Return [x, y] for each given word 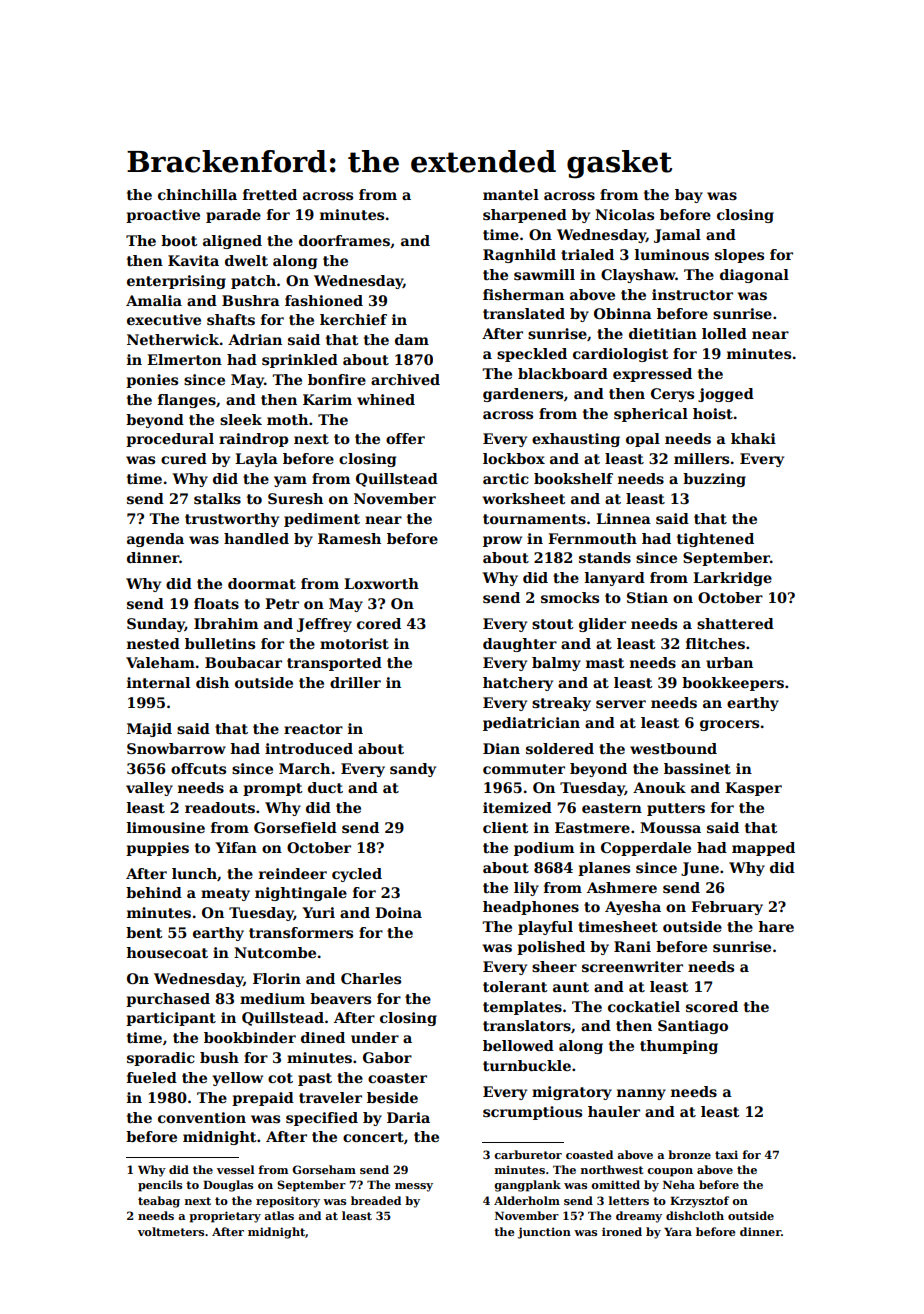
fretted [270, 194]
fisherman [523, 294]
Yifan [236, 847]
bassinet [697, 768]
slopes [739, 256]
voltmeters [171, 1231]
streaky [561, 704]
